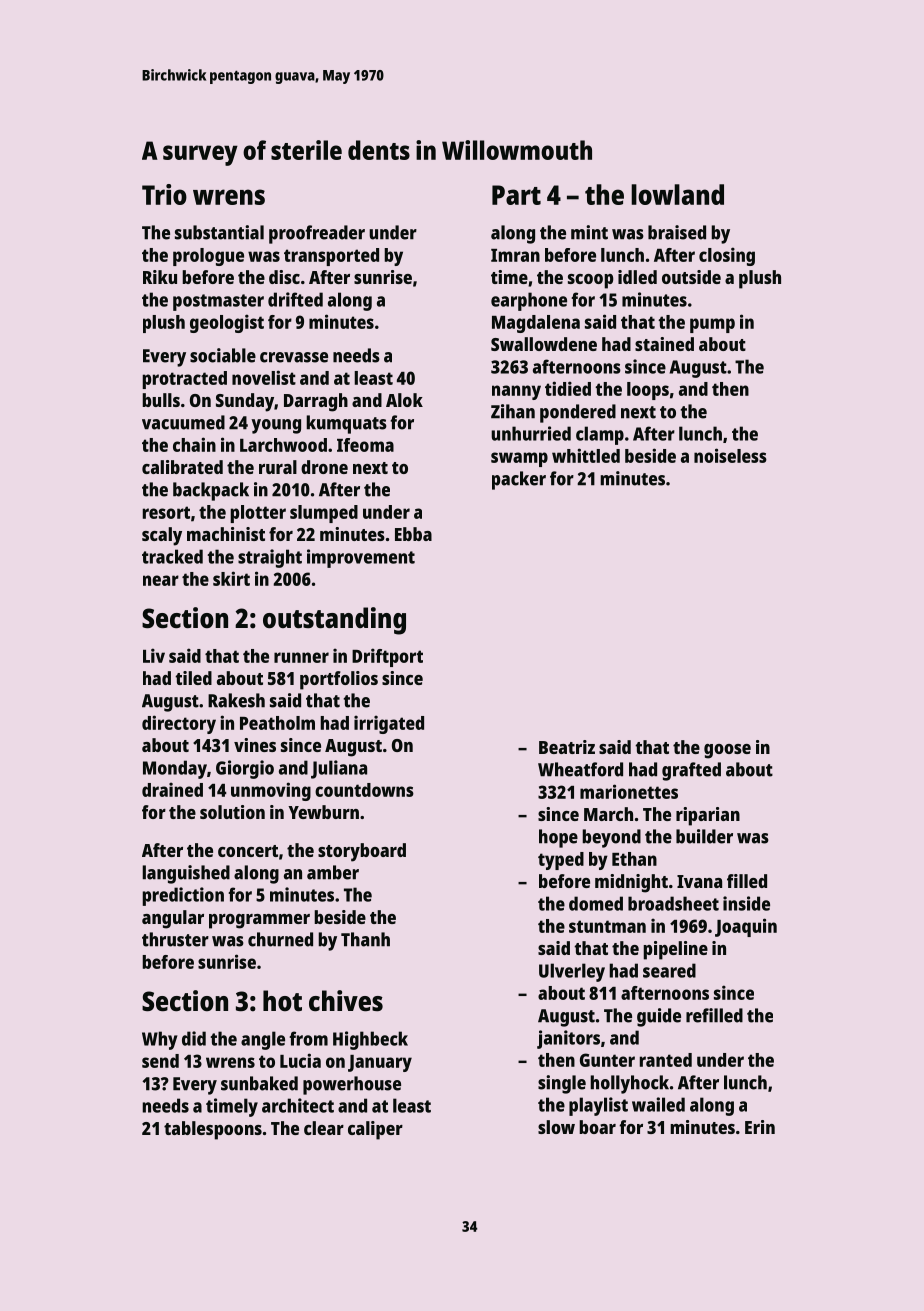 The height and width of the page is (1311, 924). I want to click on packer, so click(519, 480).
